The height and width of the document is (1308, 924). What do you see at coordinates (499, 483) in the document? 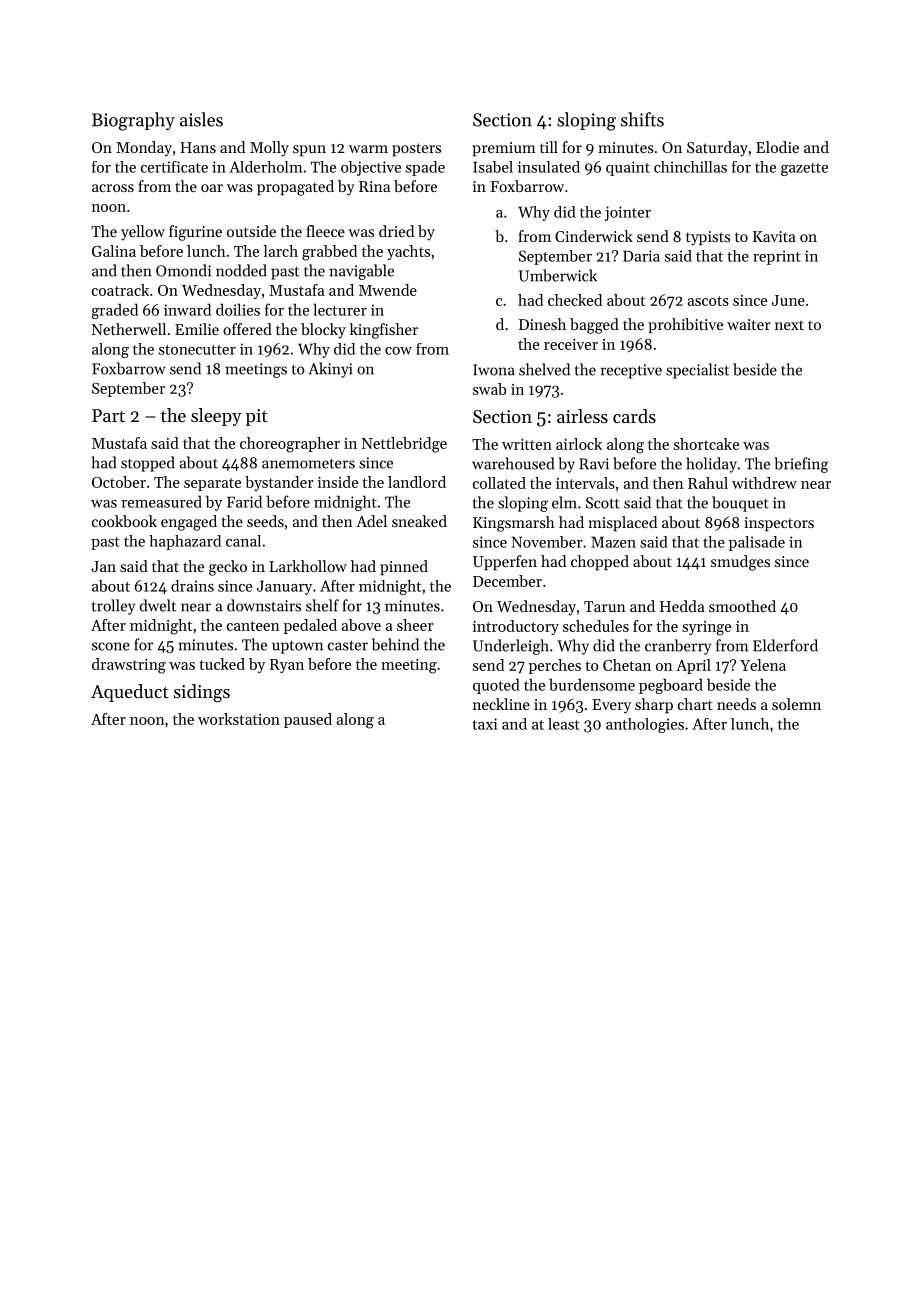
I see `collated` at bounding box center [499, 483].
